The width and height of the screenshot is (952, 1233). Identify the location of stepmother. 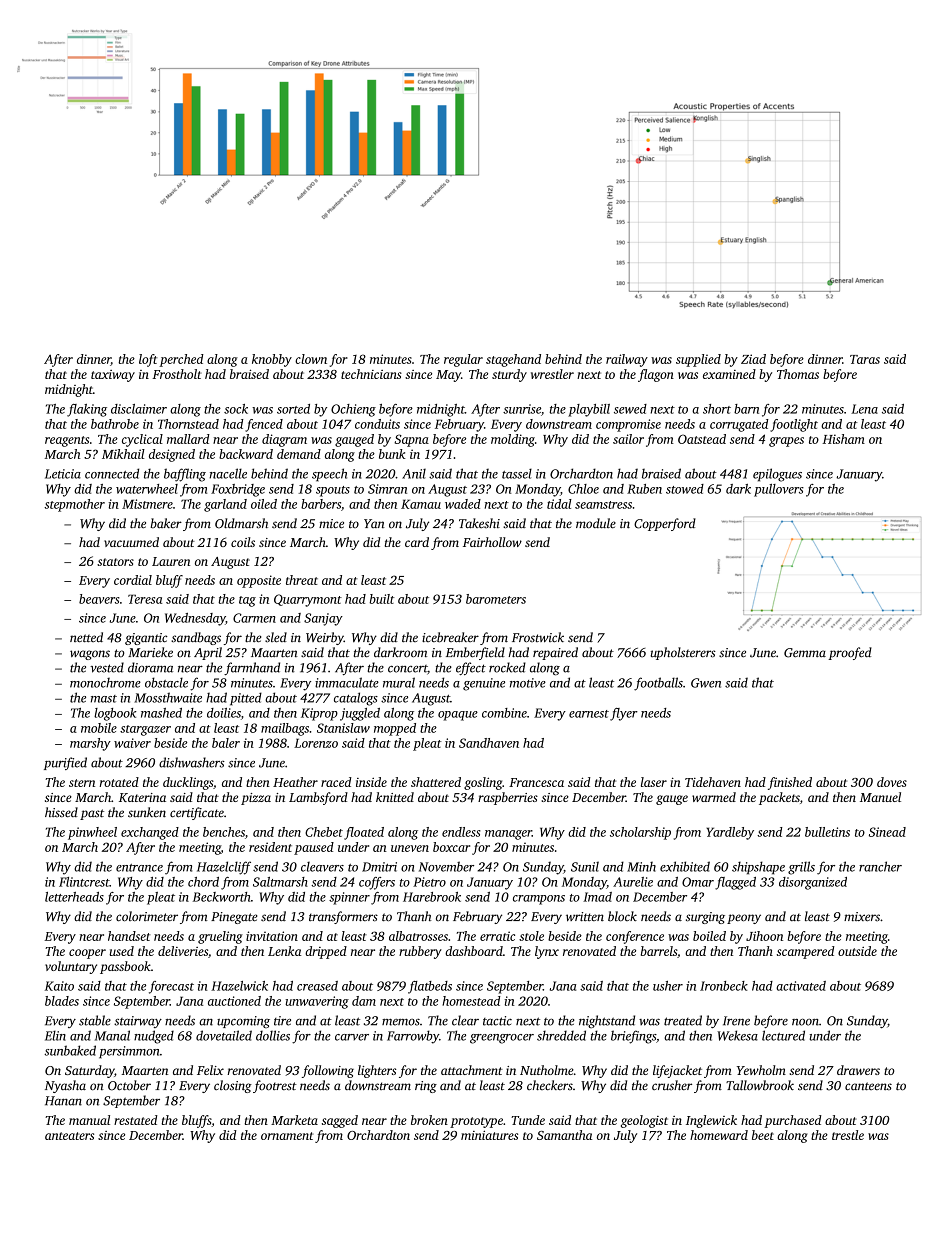
(74, 505).
